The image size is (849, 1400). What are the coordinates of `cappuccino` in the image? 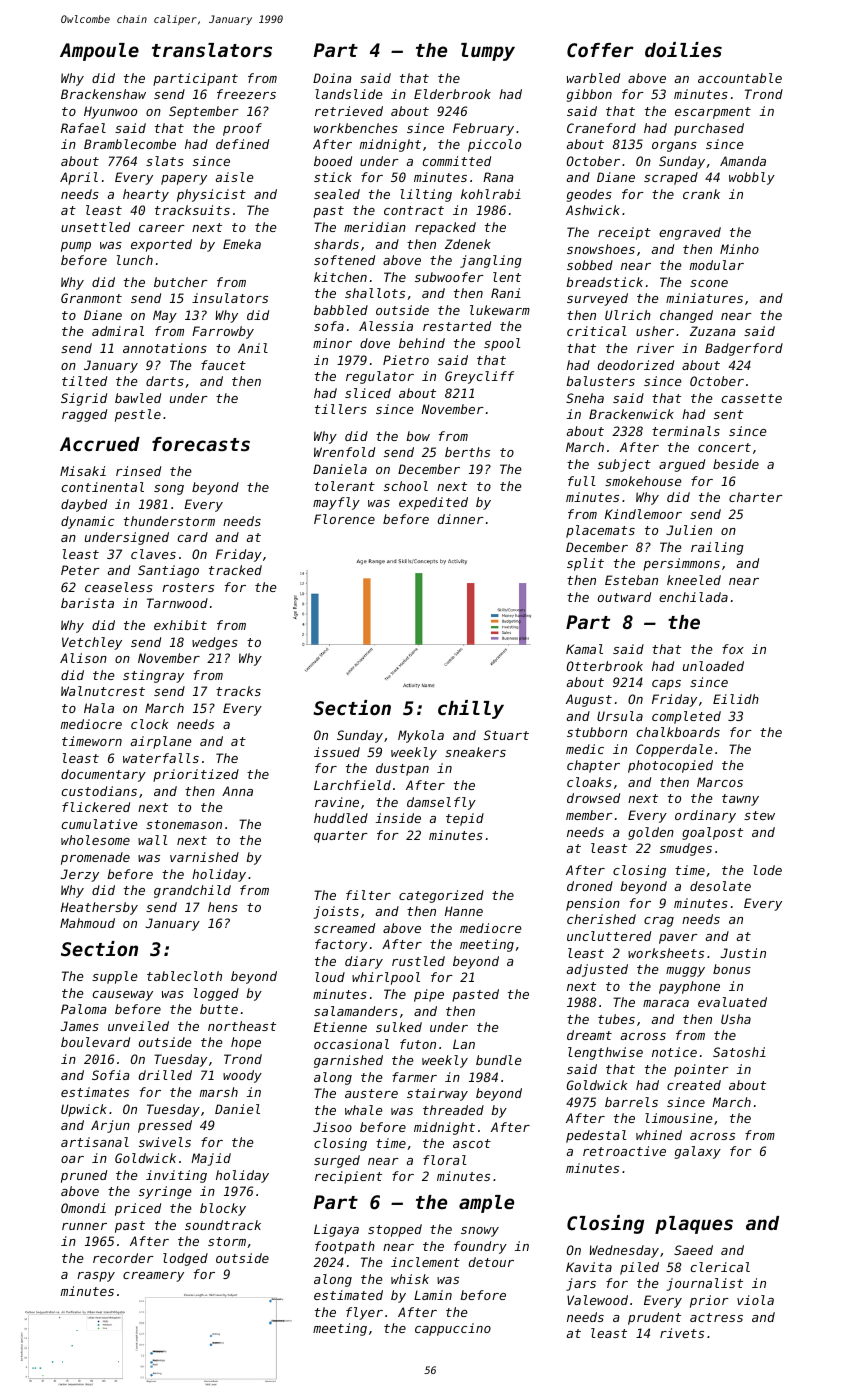 It's located at (453, 1329).
